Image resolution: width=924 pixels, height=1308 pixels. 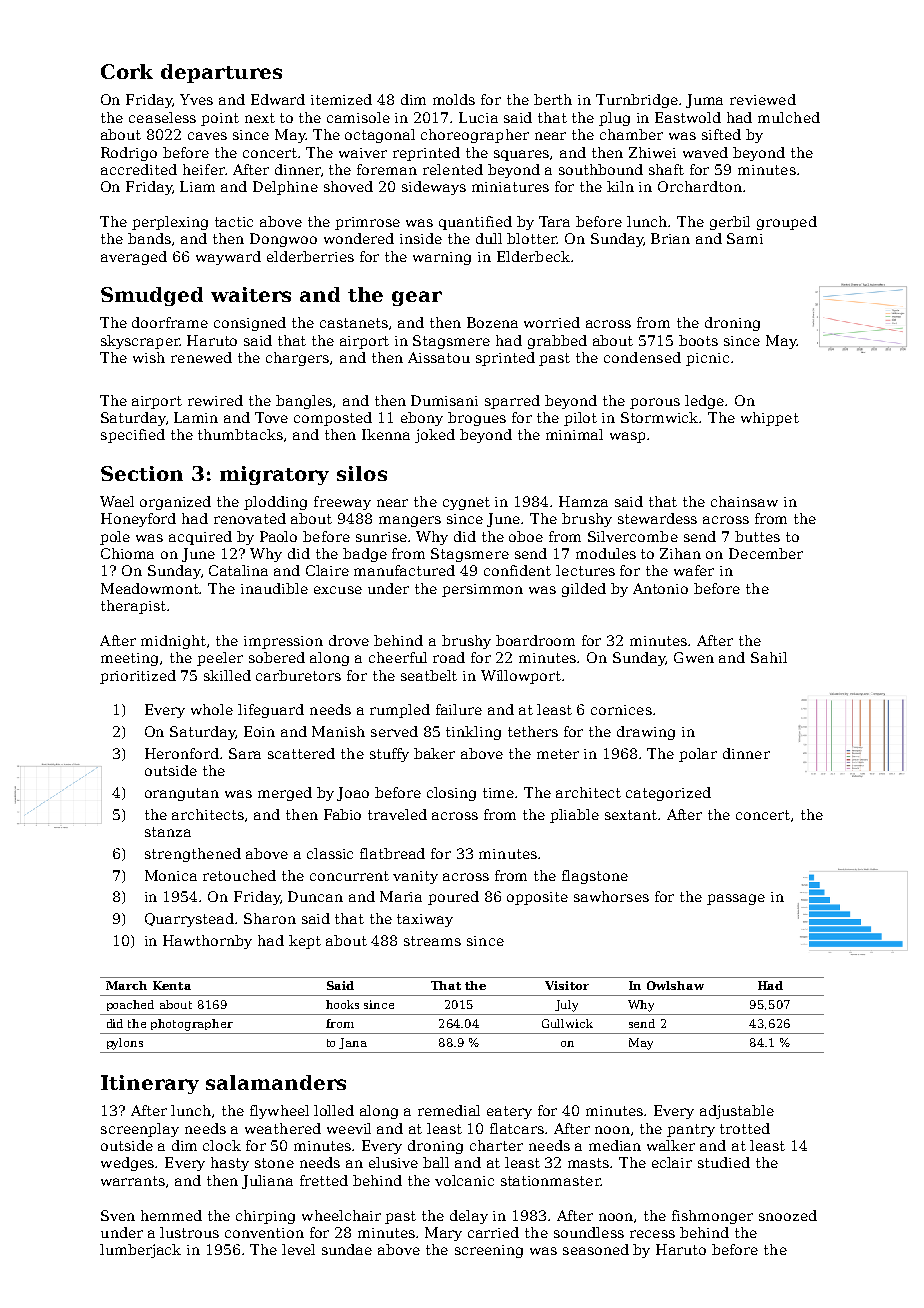 What do you see at coordinates (449, 657) in the screenshot?
I see `road` at bounding box center [449, 657].
